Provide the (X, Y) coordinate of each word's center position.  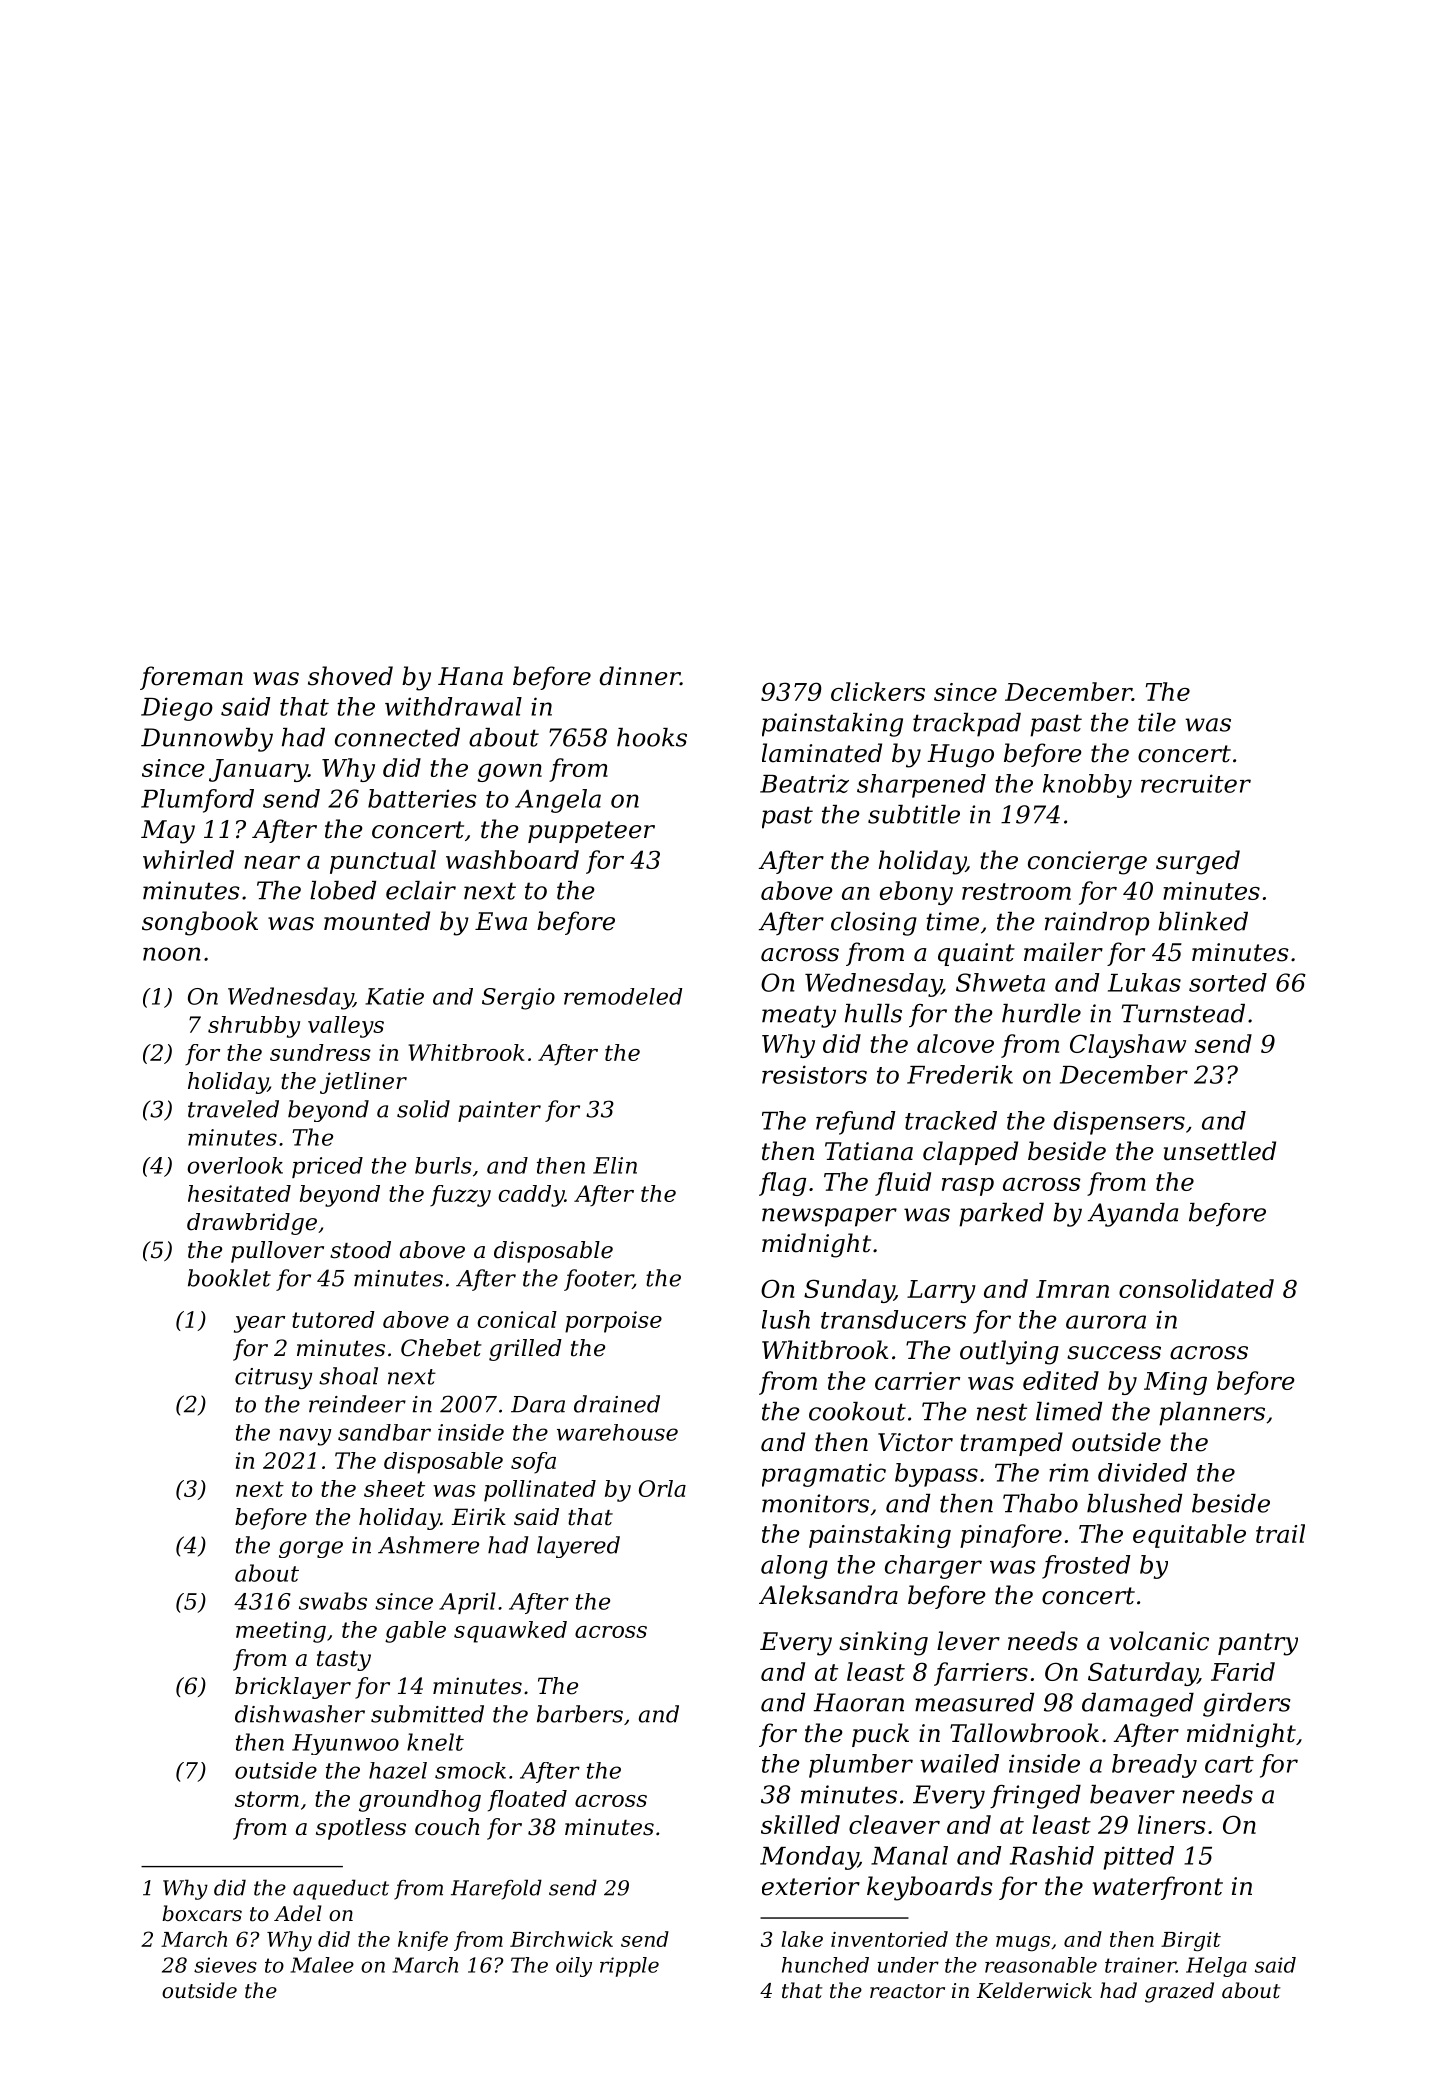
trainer (1140, 1965)
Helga (1216, 1967)
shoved (350, 676)
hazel (398, 1770)
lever (968, 1641)
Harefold (496, 1889)
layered (578, 1547)
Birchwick (561, 1939)
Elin (615, 1165)
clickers (878, 691)
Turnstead (1183, 1013)
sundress (320, 1052)
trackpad (967, 725)
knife (423, 1941)
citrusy (273, 1378)
